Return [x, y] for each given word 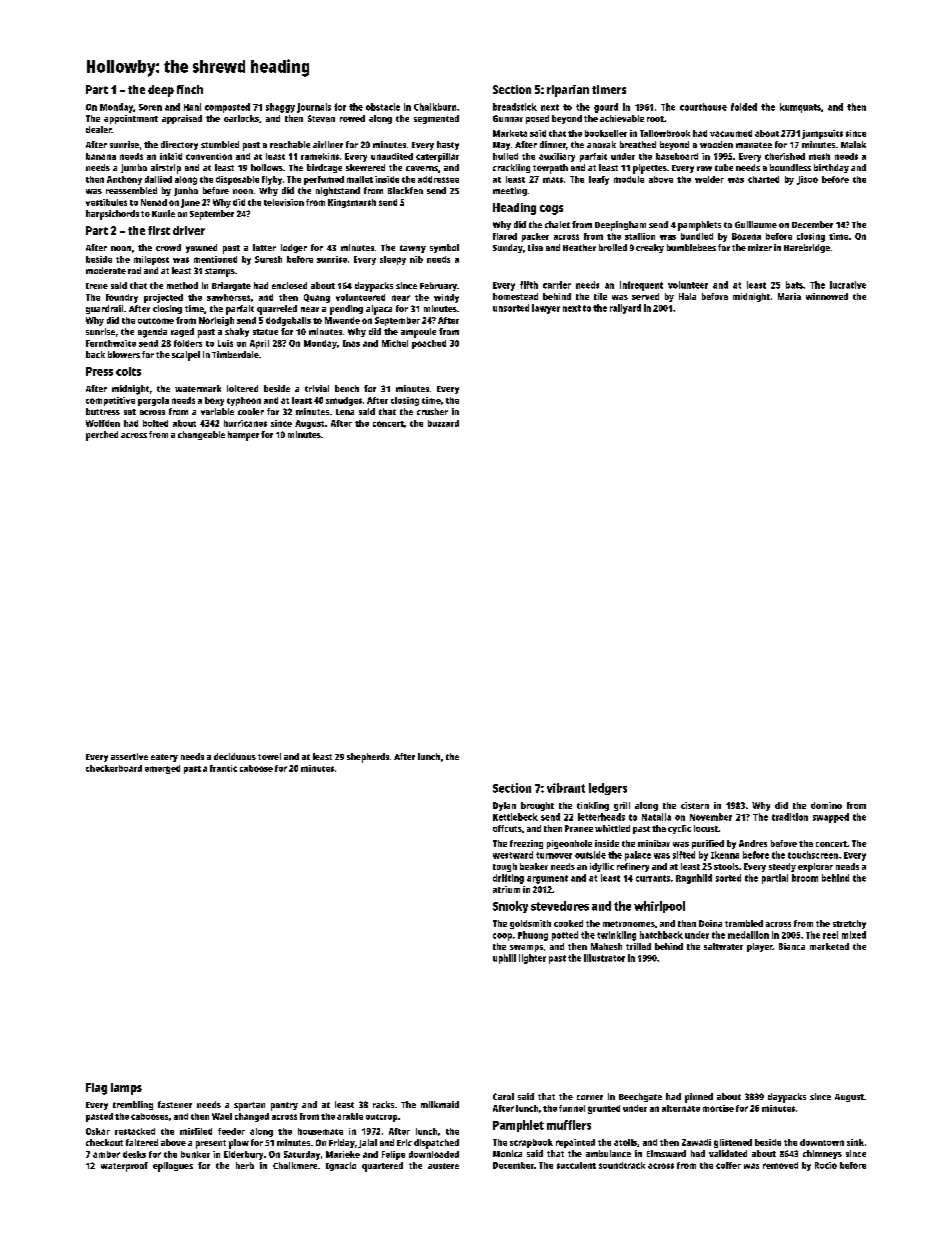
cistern [695, 805]
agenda [152, 333]
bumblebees [691, 247]
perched [102, 436]
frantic [223, 768]
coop [502, 937]
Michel [395, 343]
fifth [529, 285]
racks [383, 1104]
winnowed [827, 296]
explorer [815, 867]
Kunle [163, 213]
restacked [135, 1131]
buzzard [443, 423]
